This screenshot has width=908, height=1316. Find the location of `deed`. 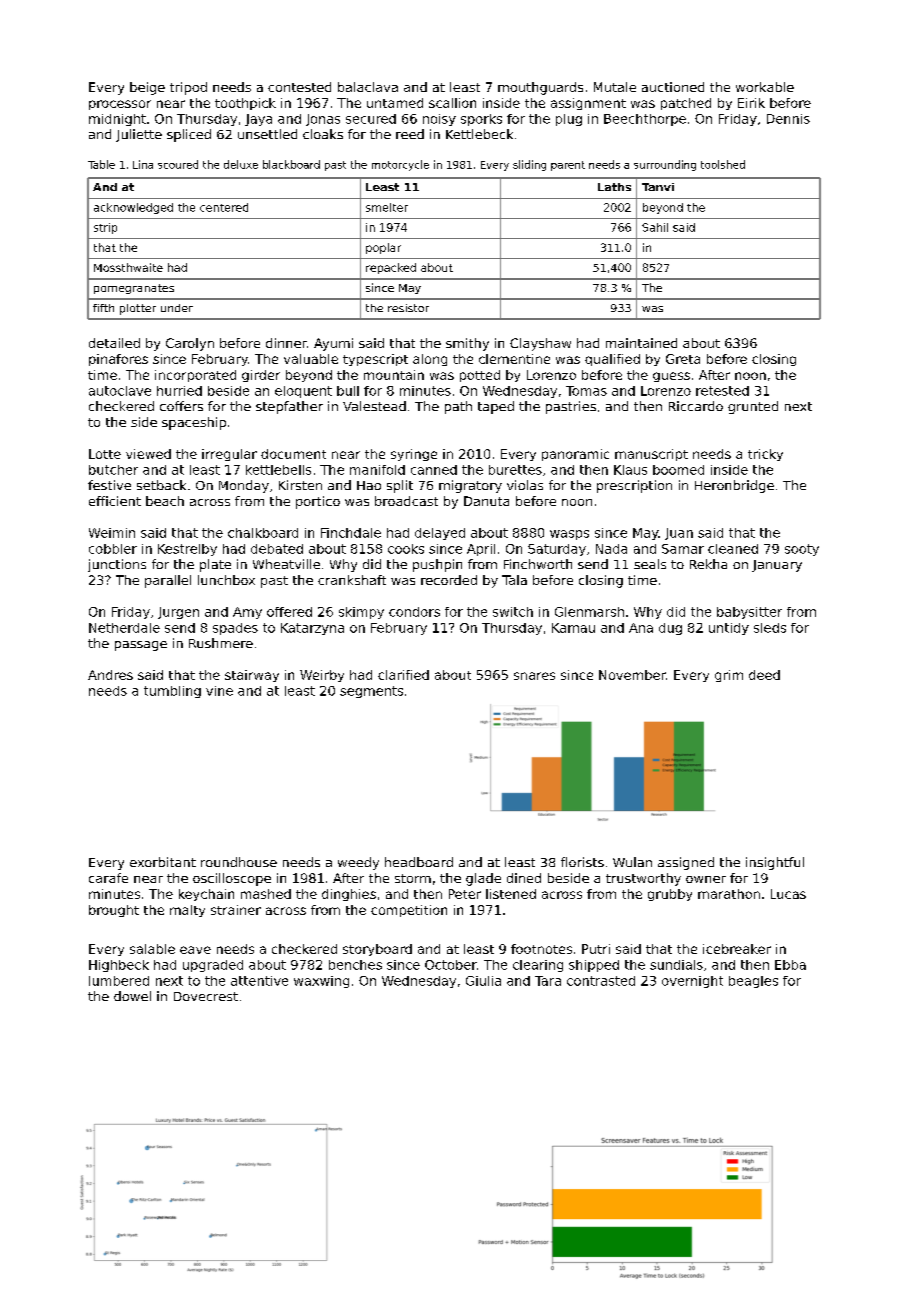

deed is located at coordinates (764, 675).
